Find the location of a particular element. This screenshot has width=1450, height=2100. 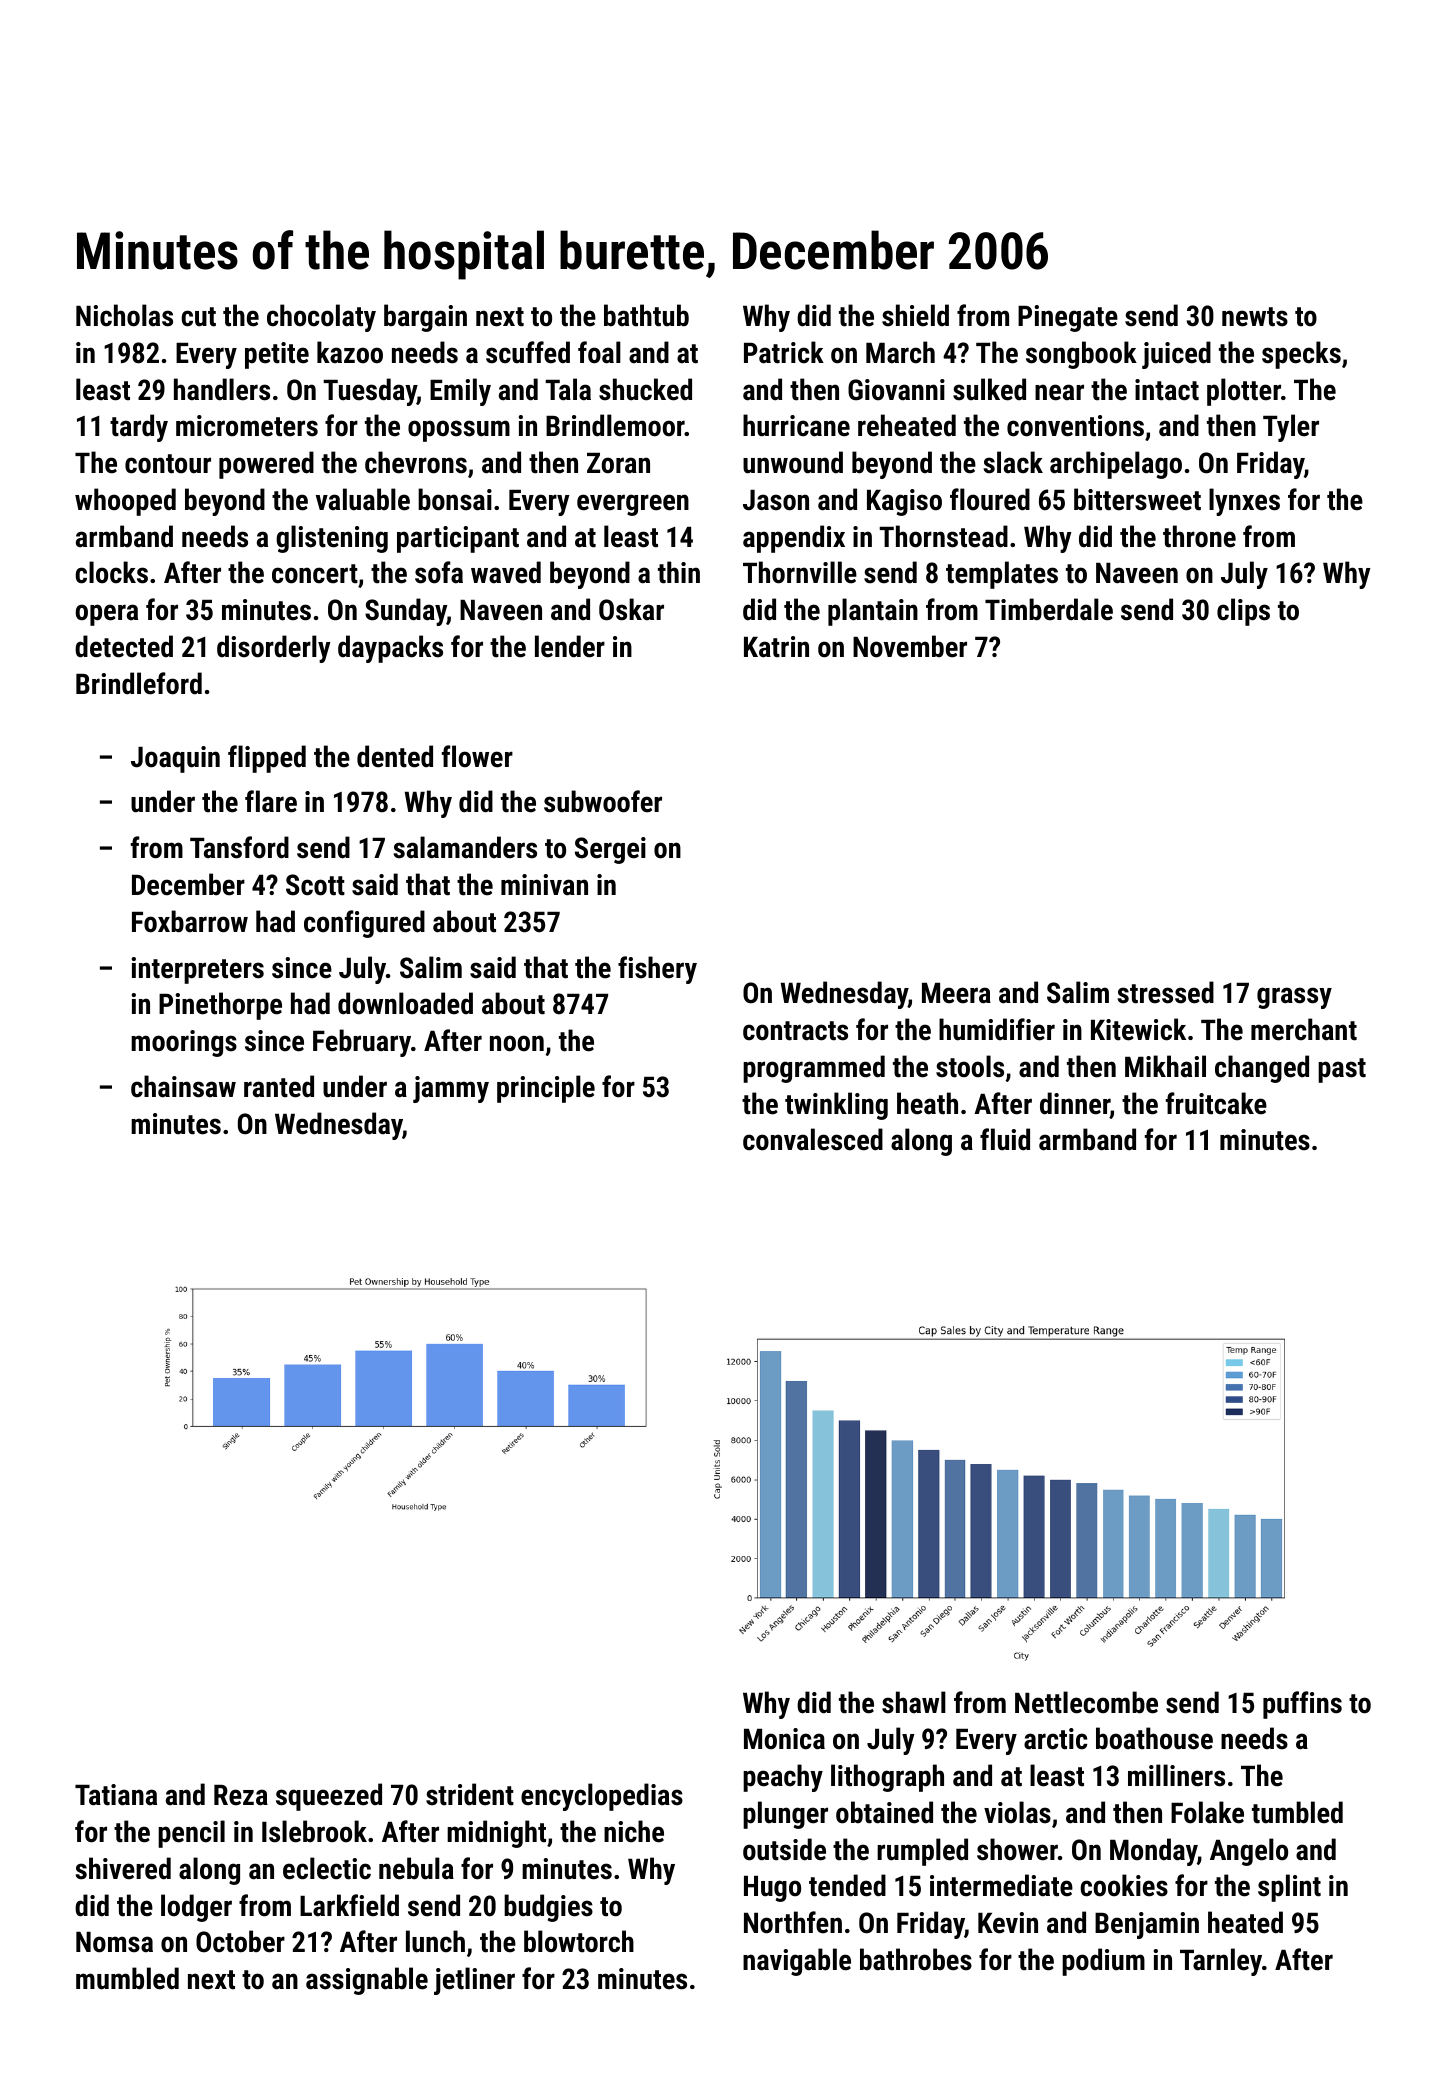

lynxes is located at coordinates (1244, 502).
